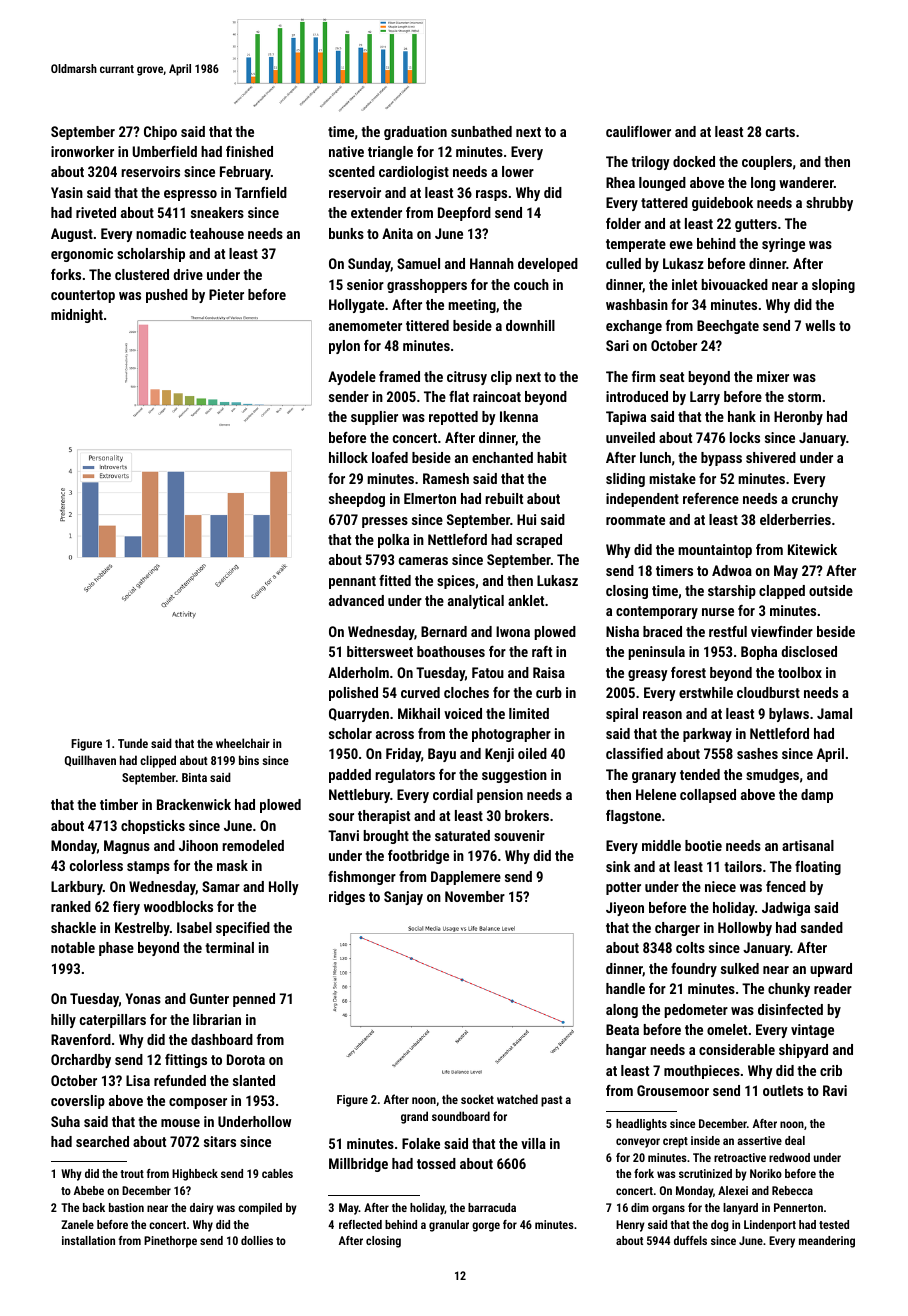  Describe the element at coordinates (348, 457) in the image. I see `hillock` at that location.
